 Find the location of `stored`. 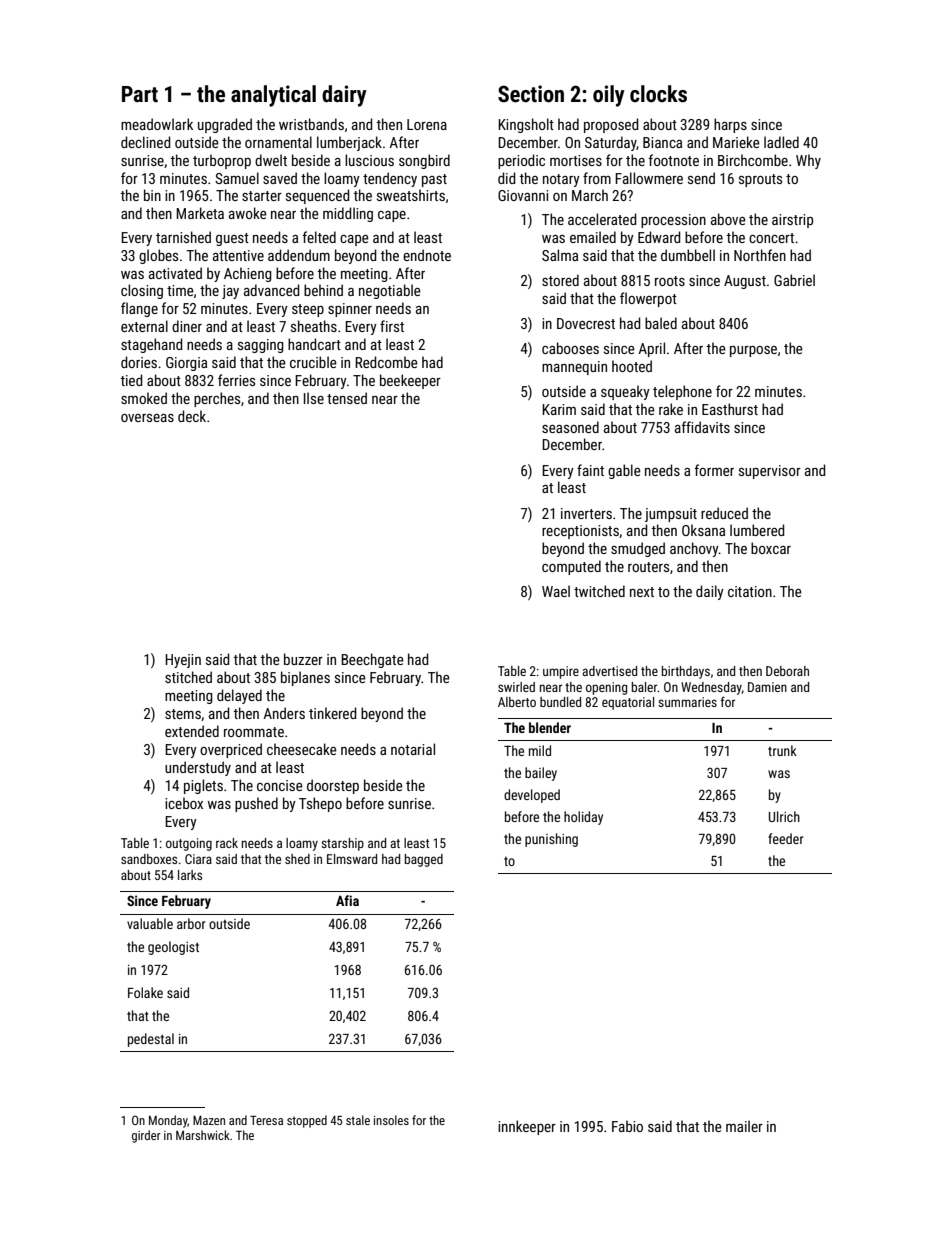

stored is located at coordinates (560, 280).
